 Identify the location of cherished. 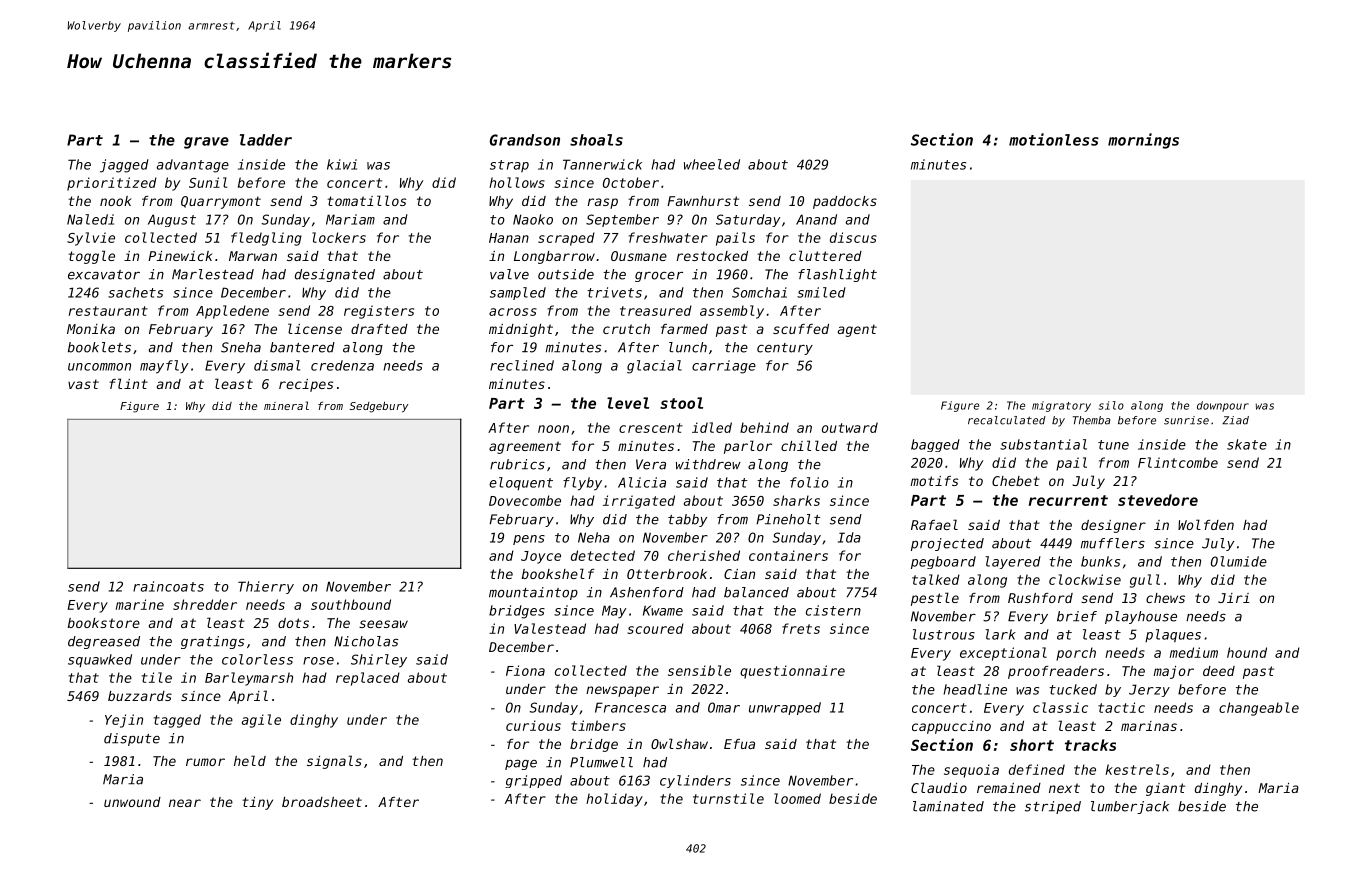
(704, 555).
